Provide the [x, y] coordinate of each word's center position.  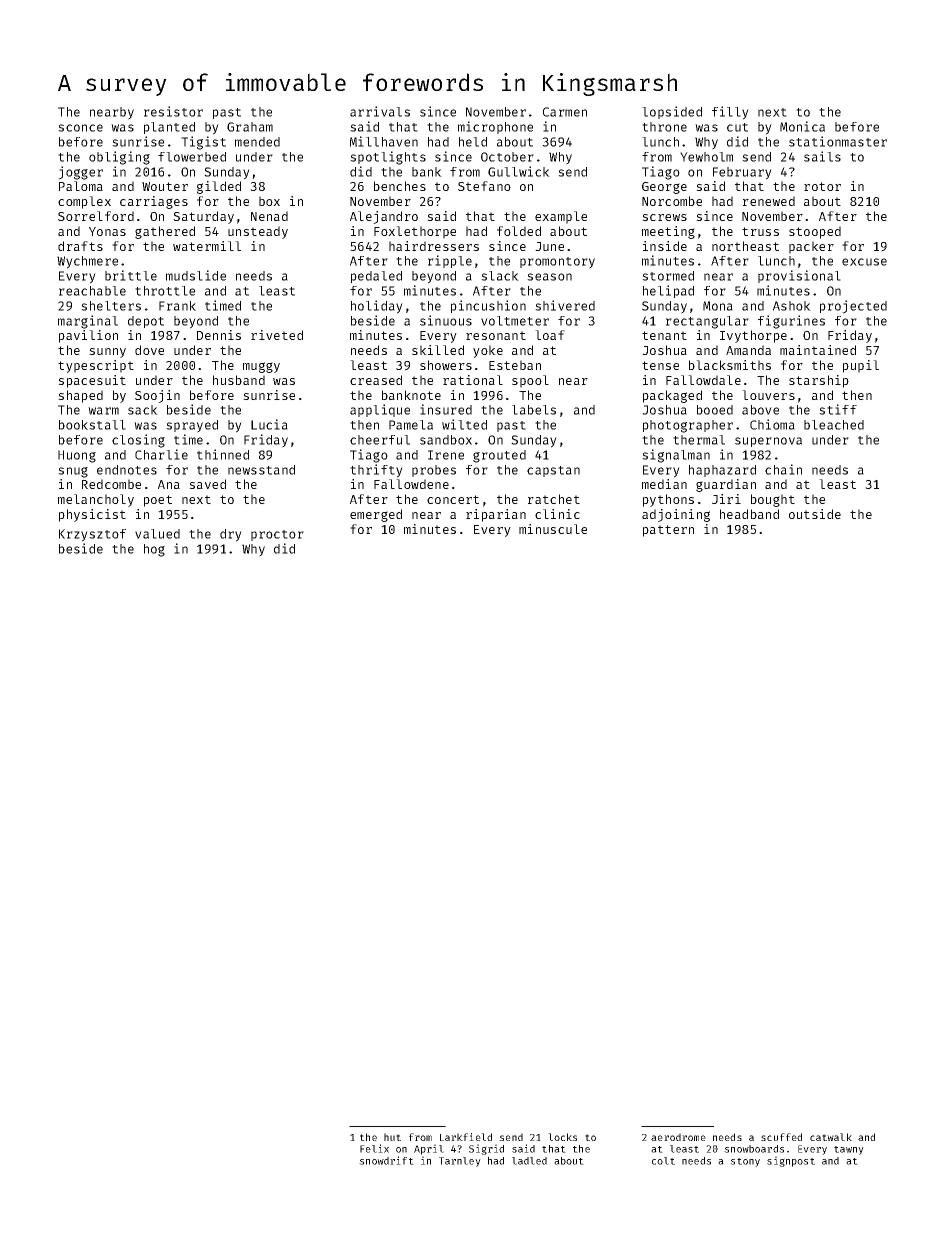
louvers [768, 395]
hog [154, 550]
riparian [496, 515]
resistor [173, 111]
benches [400, 186]
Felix [374, 1148]
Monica [802, 126]
